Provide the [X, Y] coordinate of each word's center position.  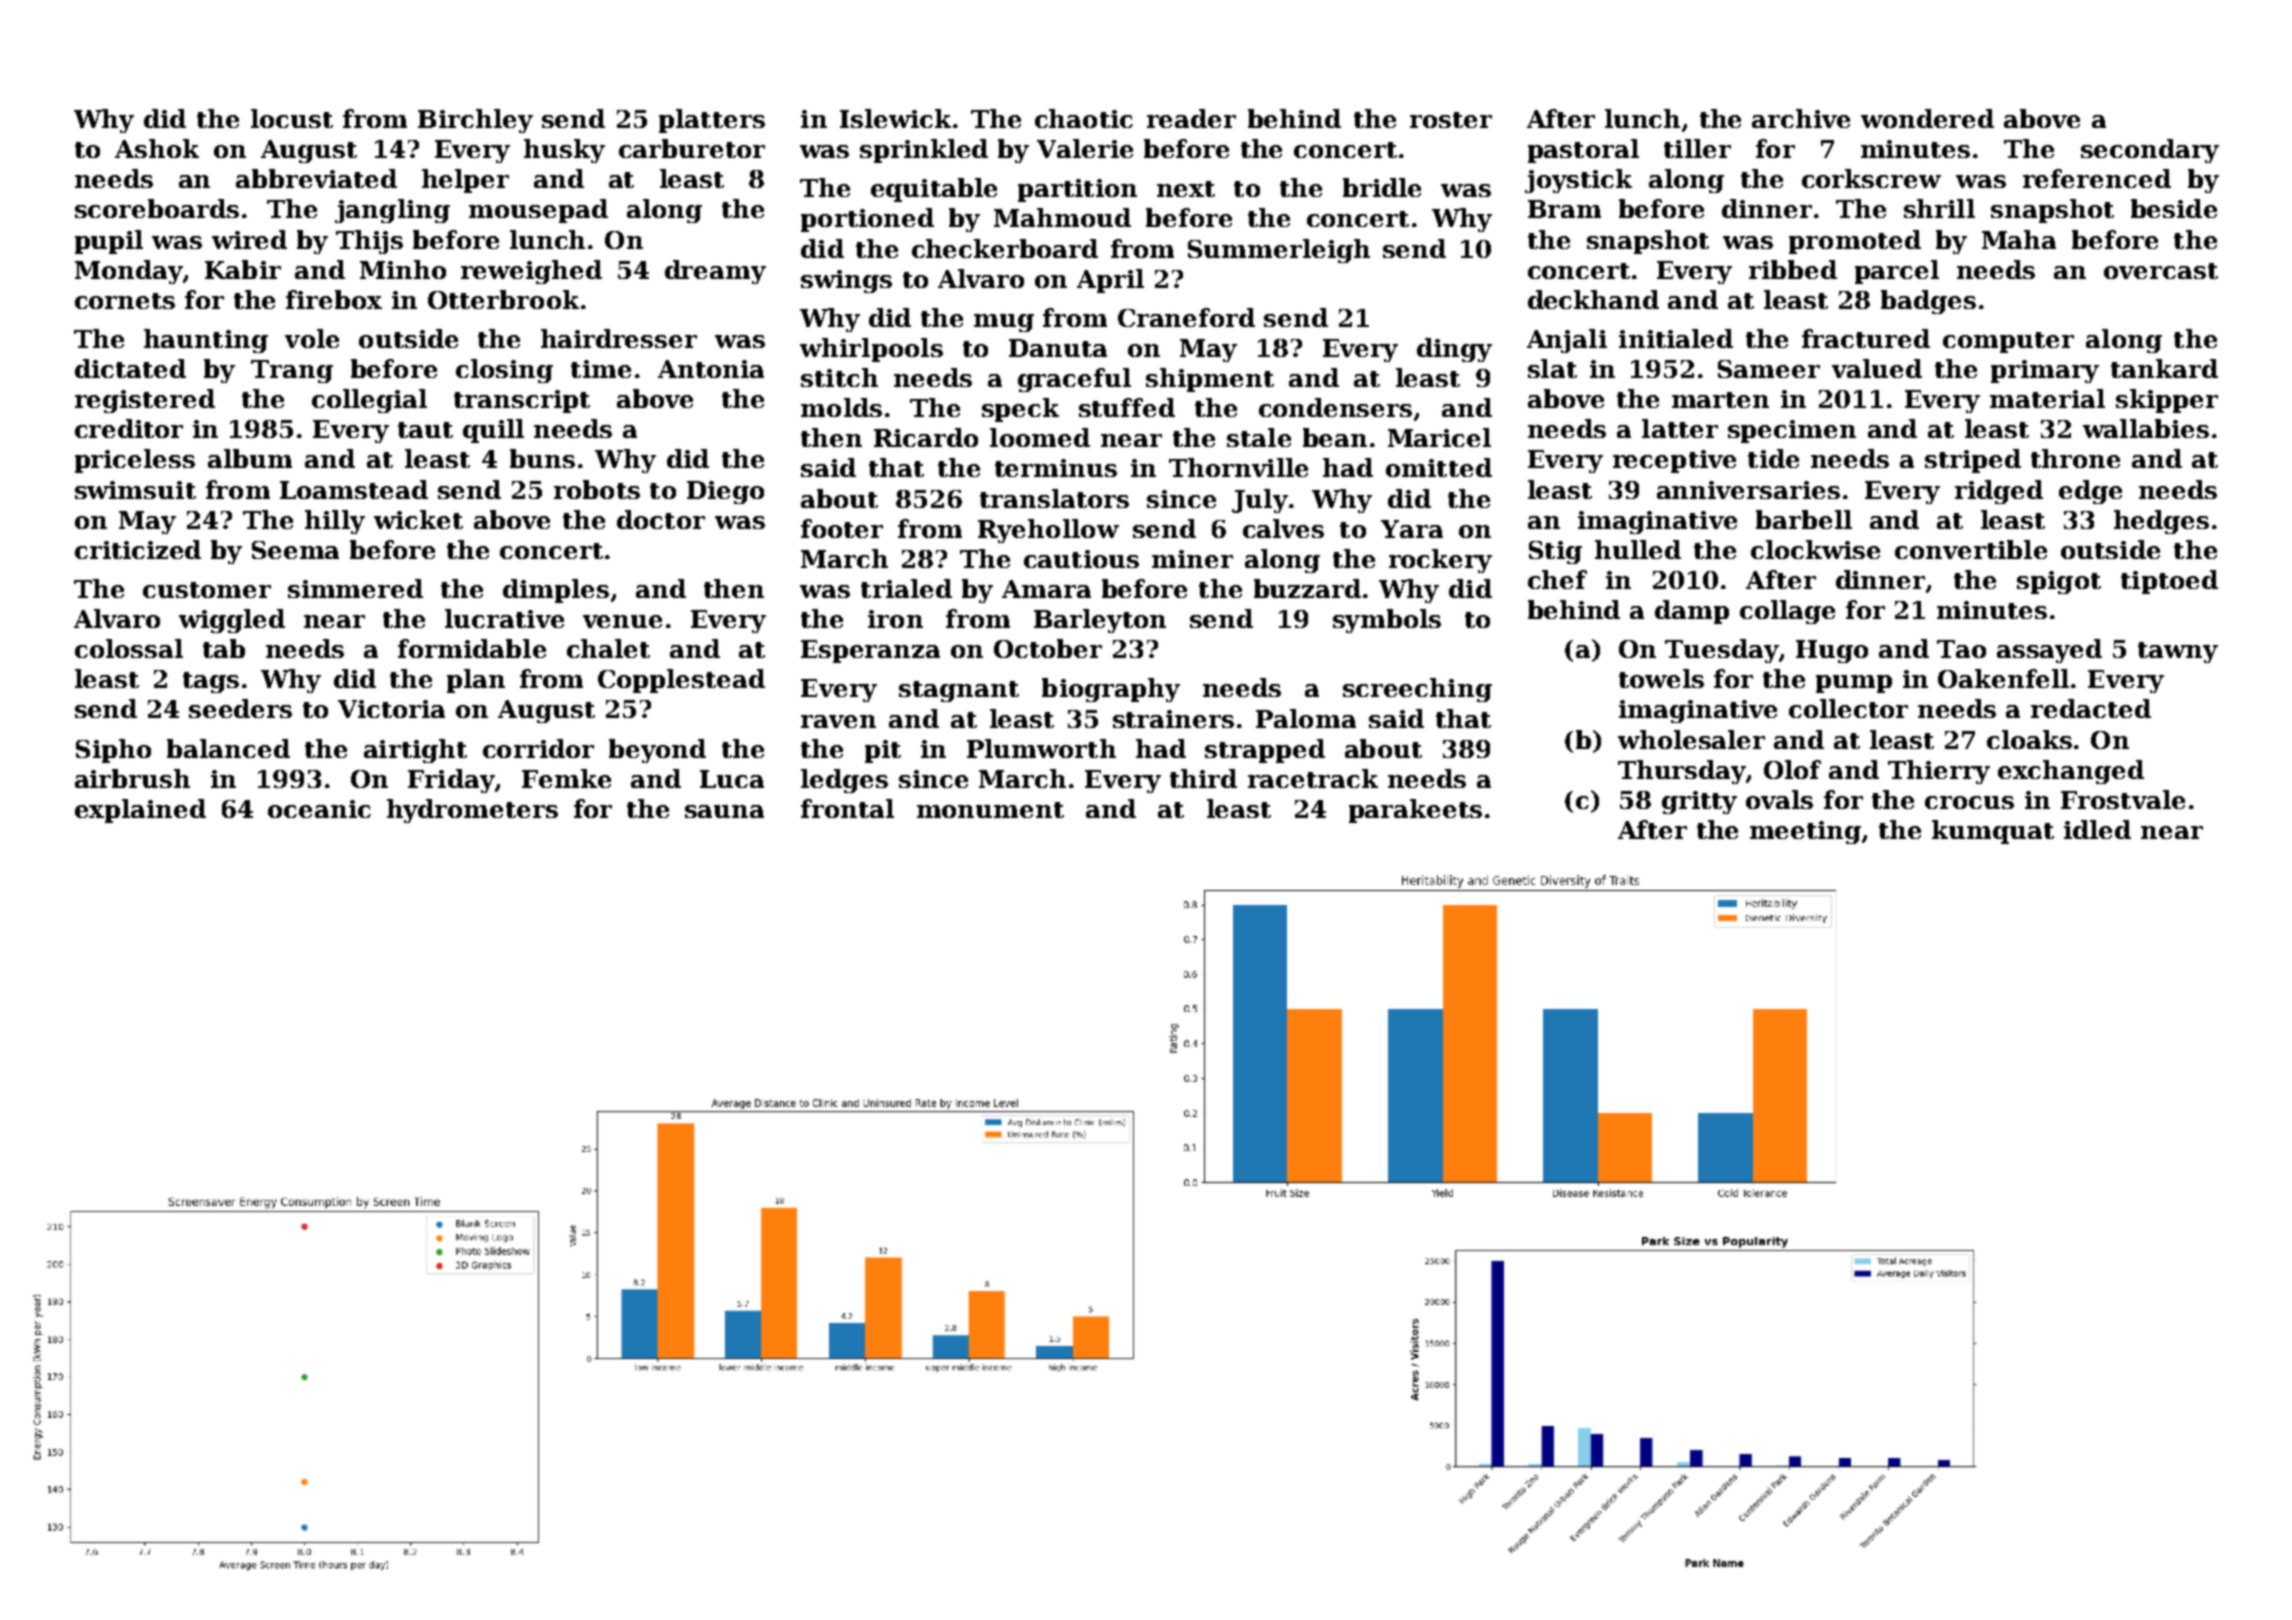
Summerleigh [1279, 251]
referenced [2097, 178]
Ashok [157, 148]
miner [1192, 559]
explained [140, 811]
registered [145, 401]
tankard [2164, 368]
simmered [355, 588]
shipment [1210, 380]
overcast [2161, 271]
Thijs [369, 242]
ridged [1999, 492]
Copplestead [681, 681]
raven [838, 721]
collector [1848, 708]
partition [1077, 190]
